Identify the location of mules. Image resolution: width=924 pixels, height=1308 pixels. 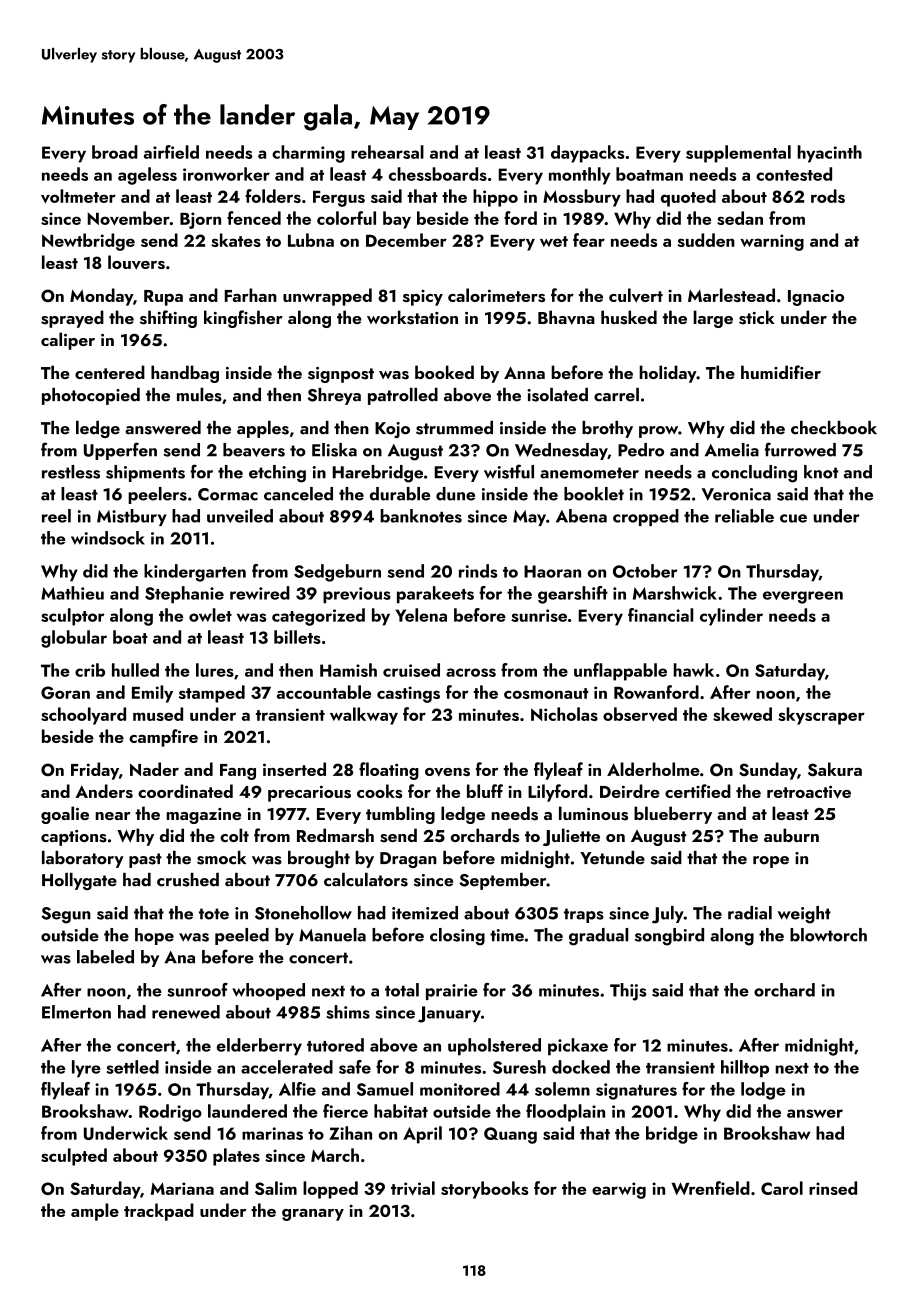
(199, 395).
